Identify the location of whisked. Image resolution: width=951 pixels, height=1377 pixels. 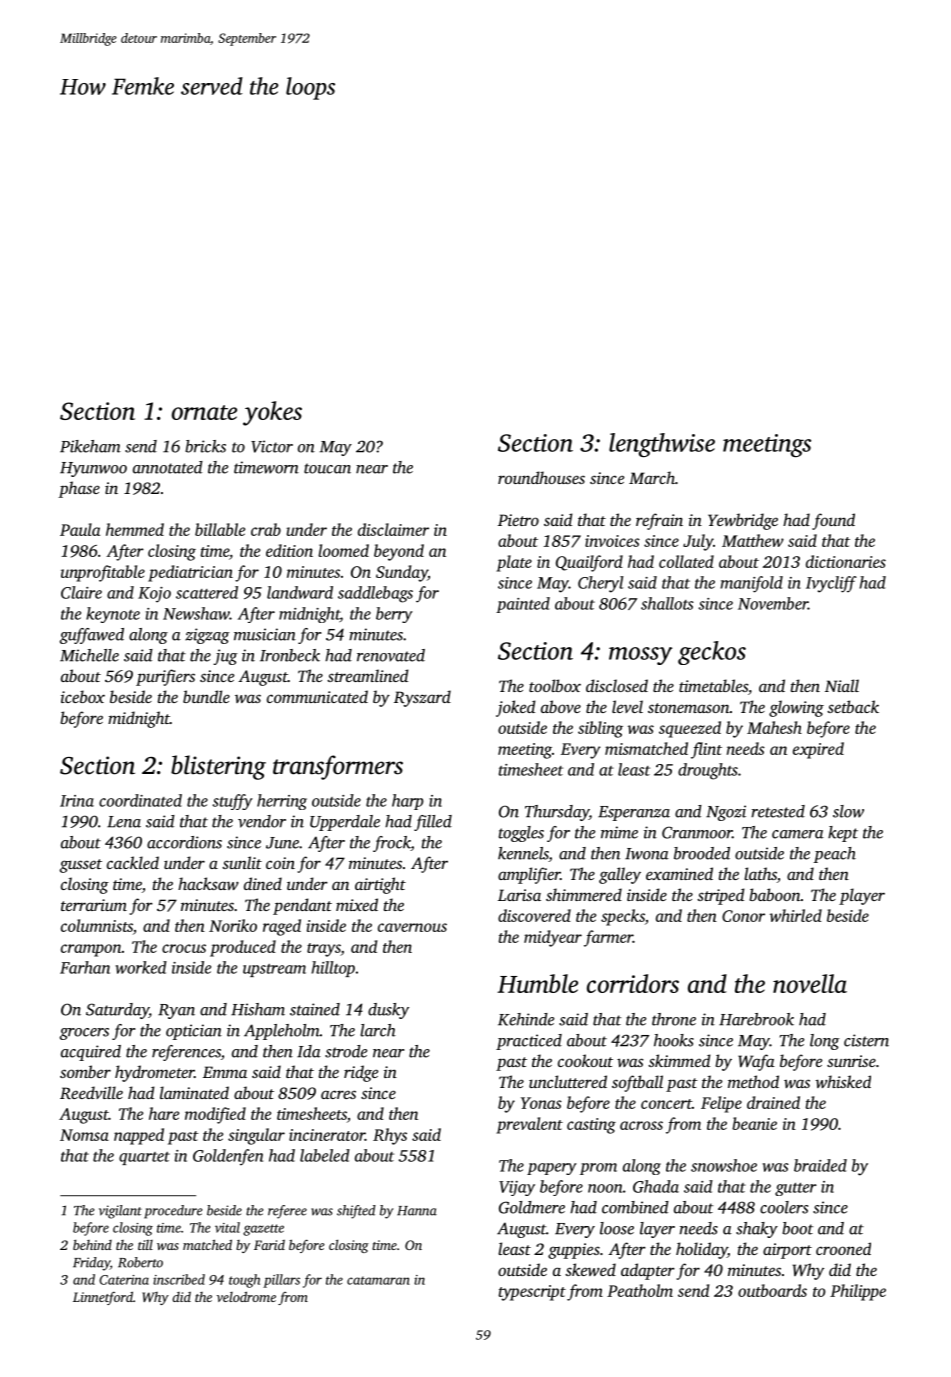
(843, 1081).
